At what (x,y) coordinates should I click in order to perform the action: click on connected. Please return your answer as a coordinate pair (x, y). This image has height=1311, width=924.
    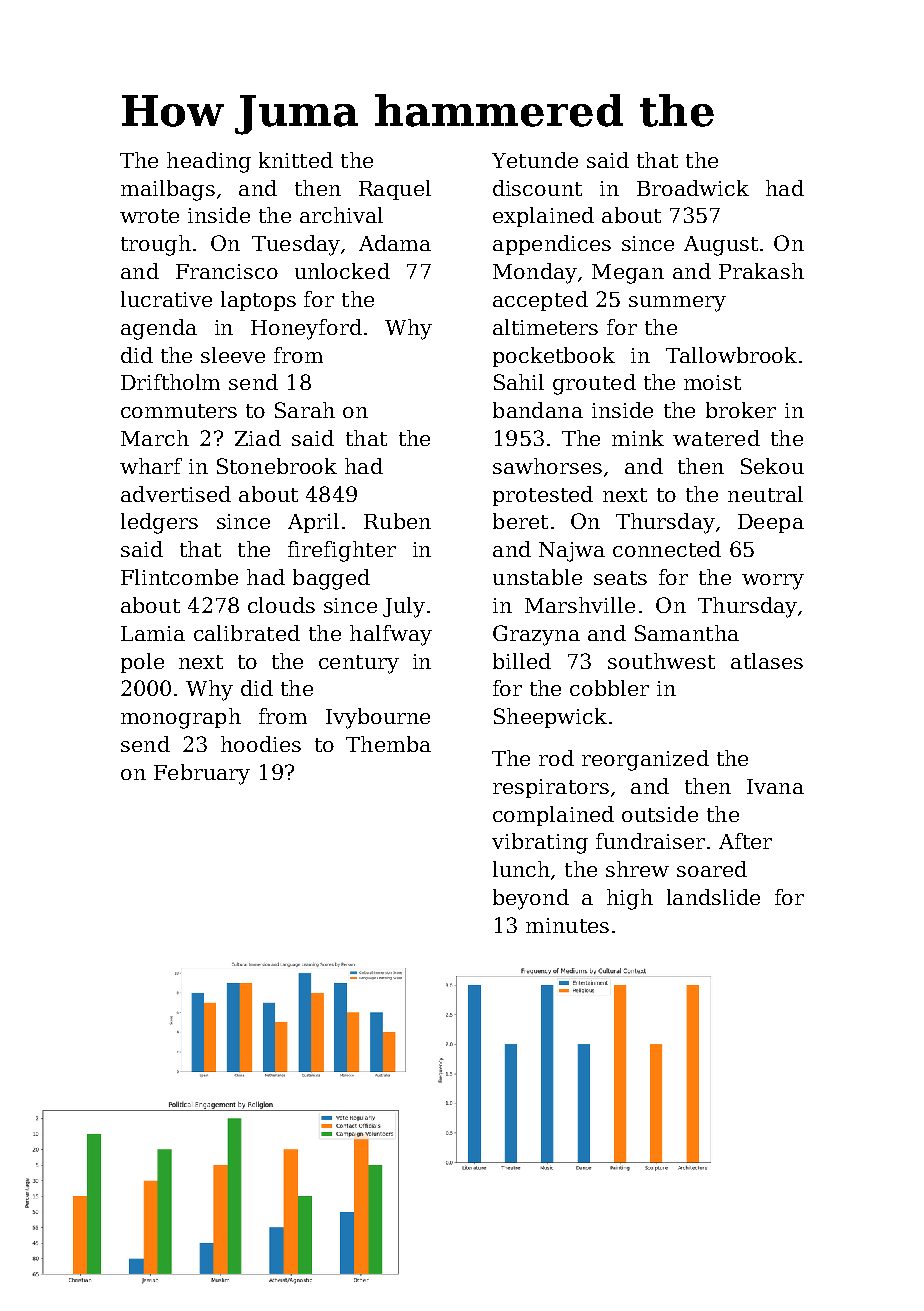
    Looking at the image, I should click on (667, 549).
